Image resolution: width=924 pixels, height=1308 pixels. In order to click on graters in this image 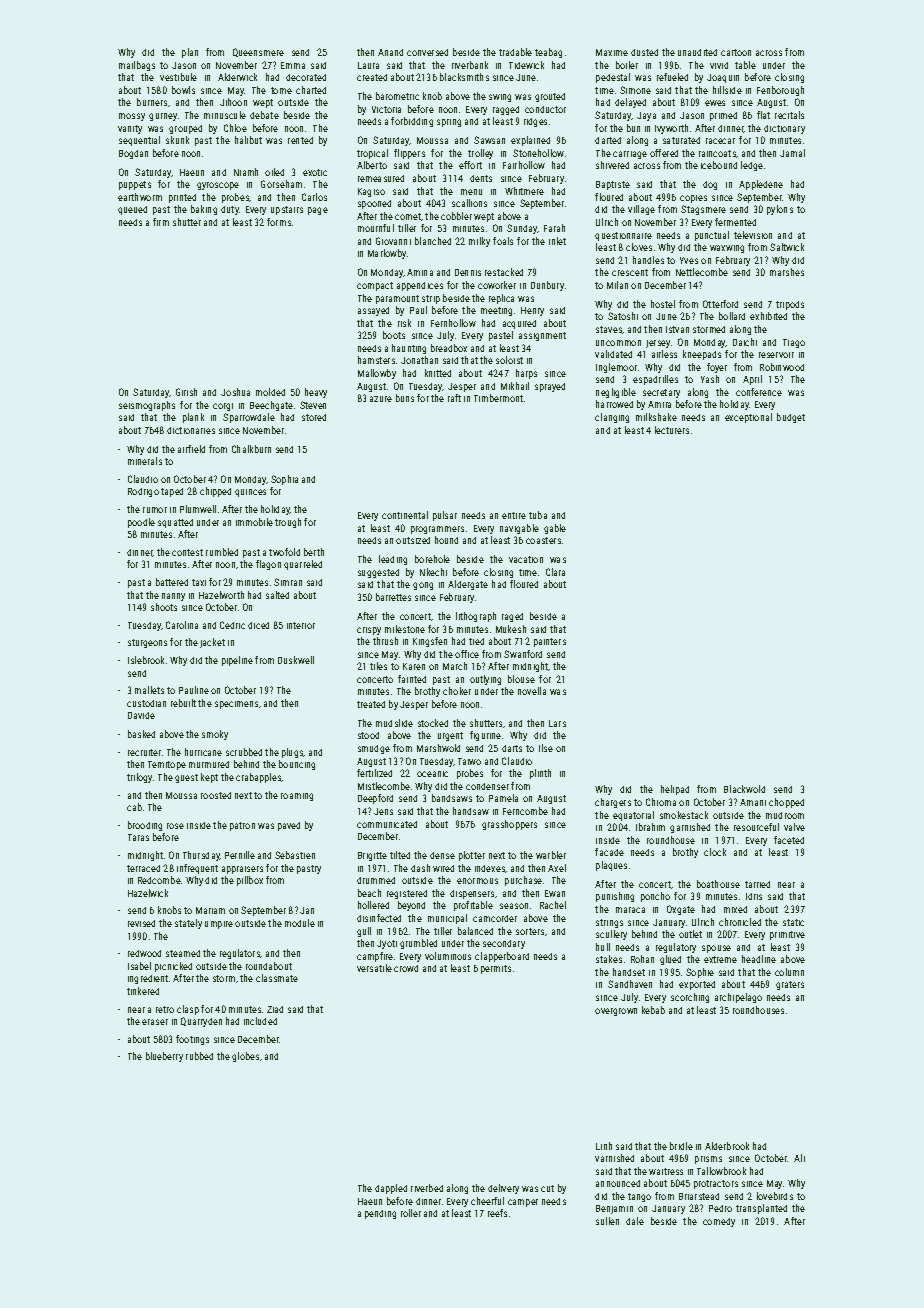, I will do `click(790, 985)`.
